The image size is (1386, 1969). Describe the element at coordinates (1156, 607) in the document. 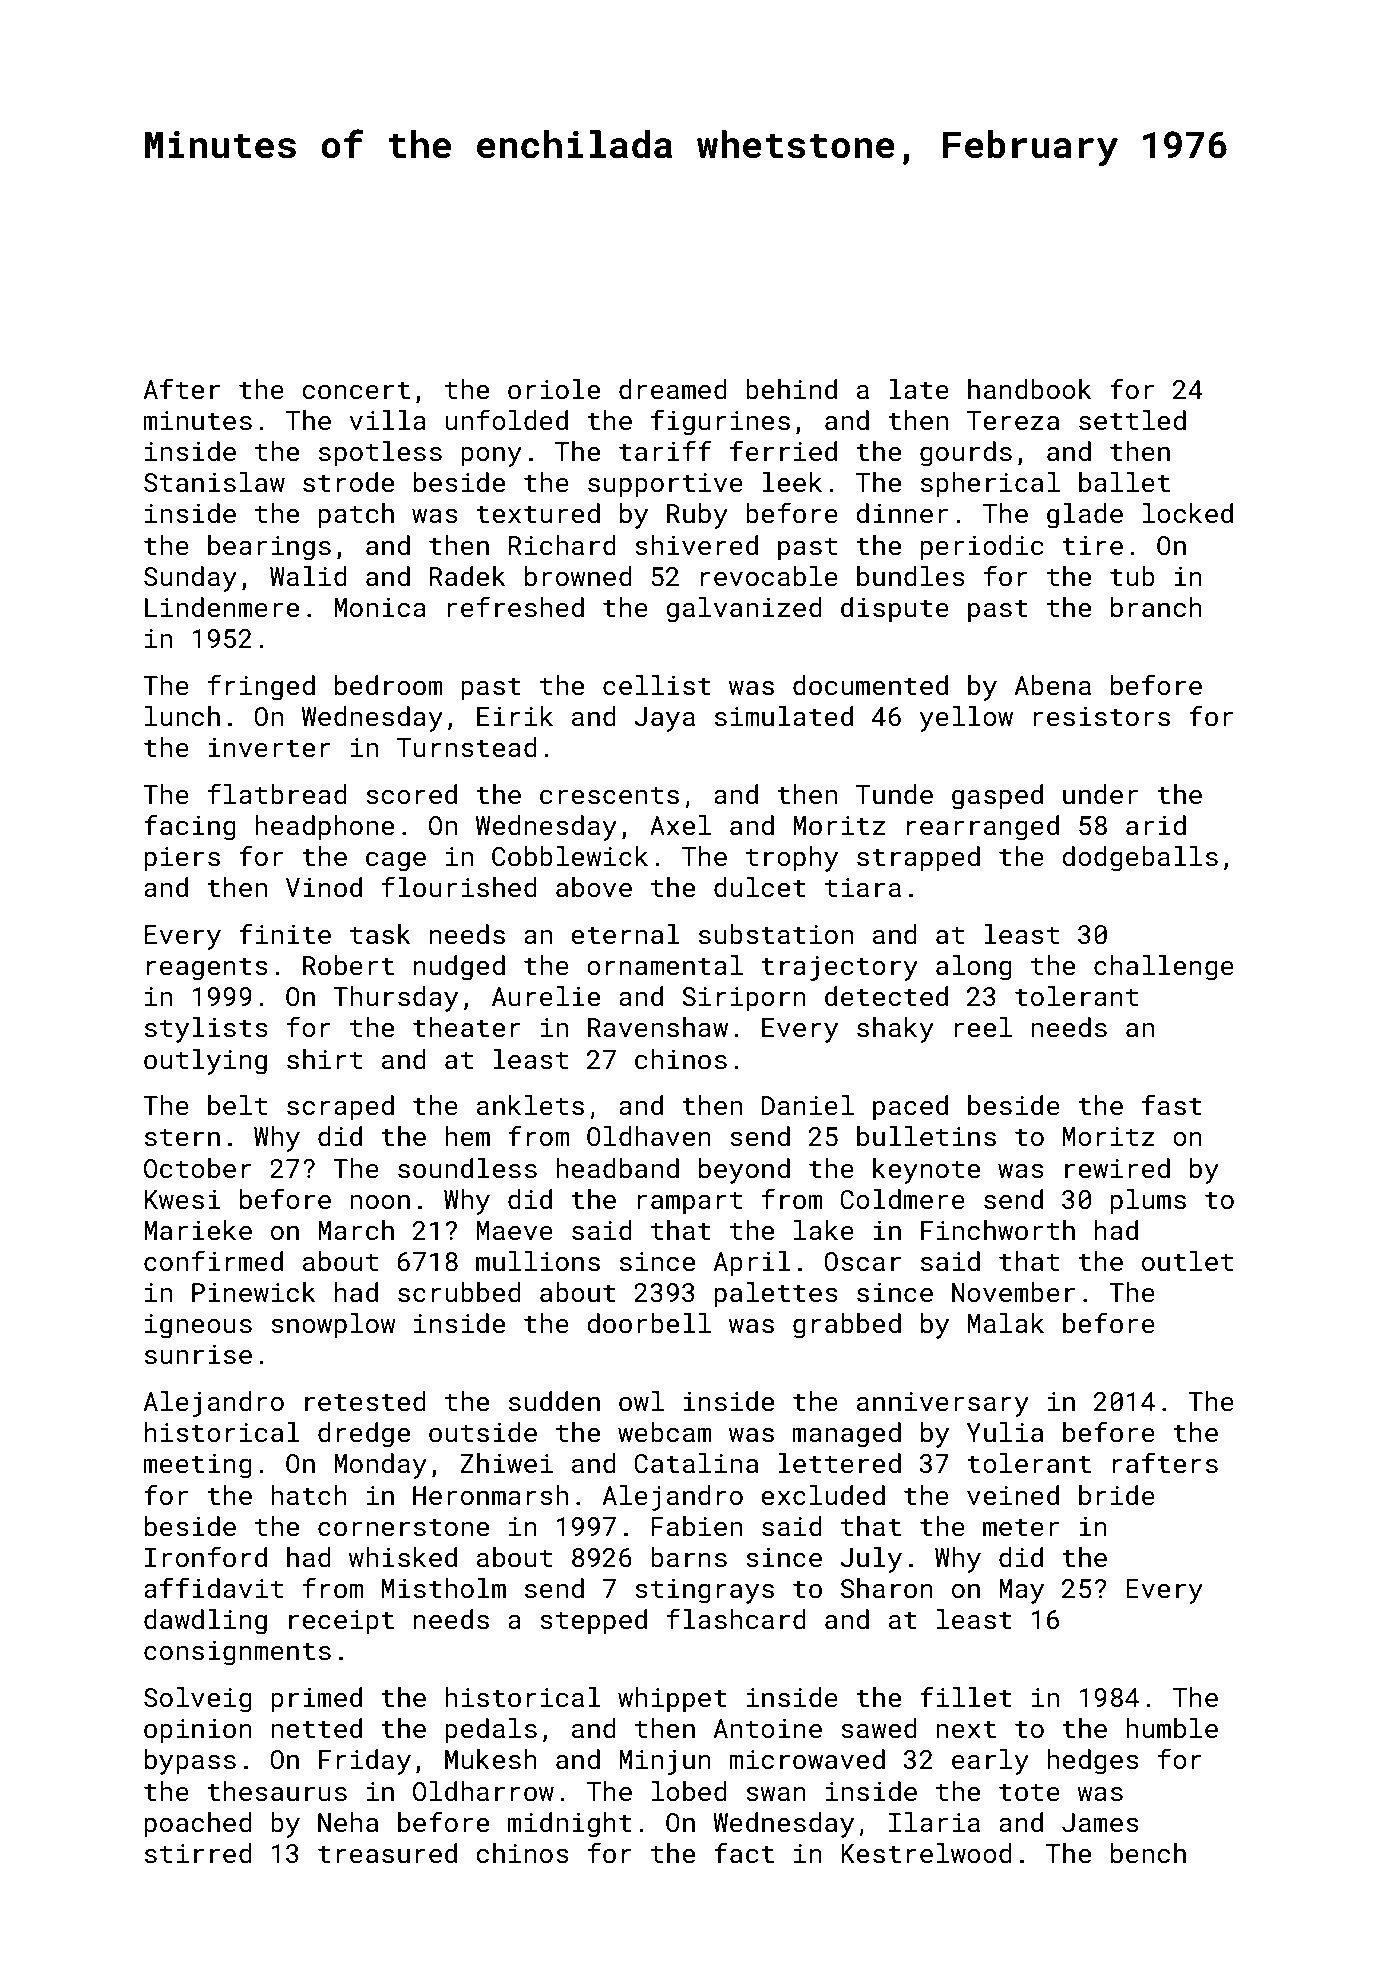

I see `branch` at that location.
